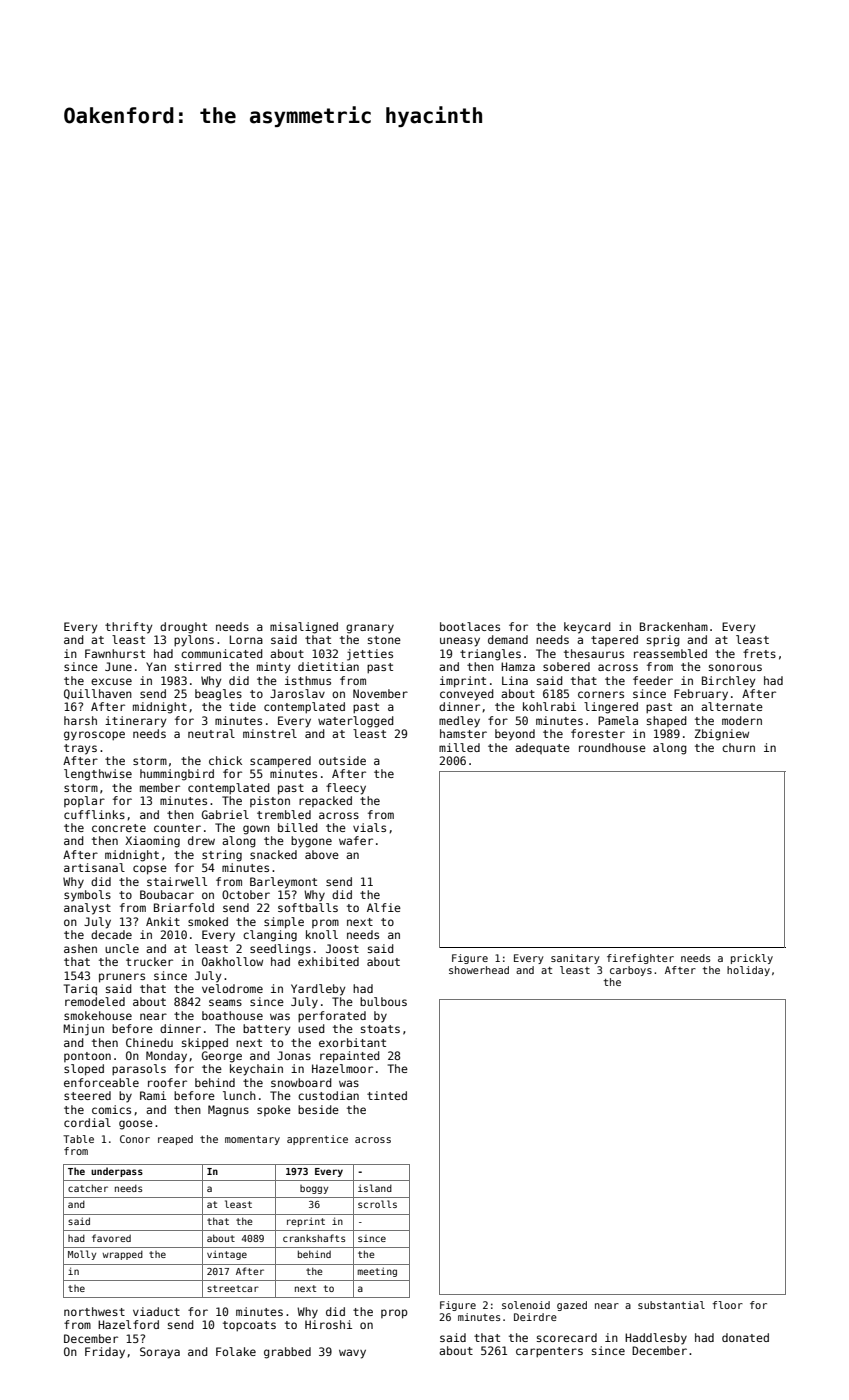 This screenshot has height=1400, width=849. What do you see at coordinates (314, 1238) in the screenshot?
I see `crankshafts` at bounding box center [314, 1238].
